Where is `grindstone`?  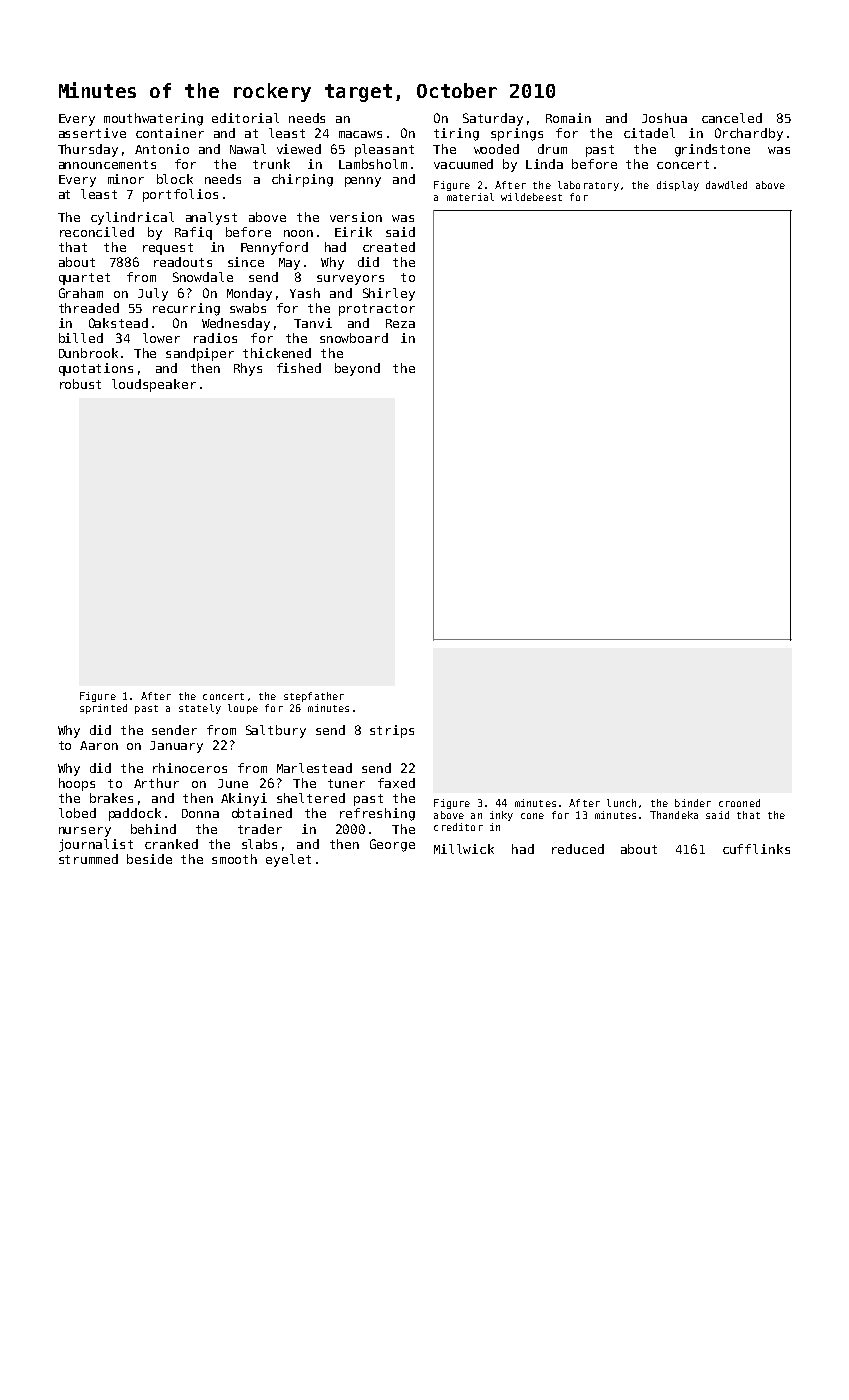 grindstone is located at coordinates (712, 150).
